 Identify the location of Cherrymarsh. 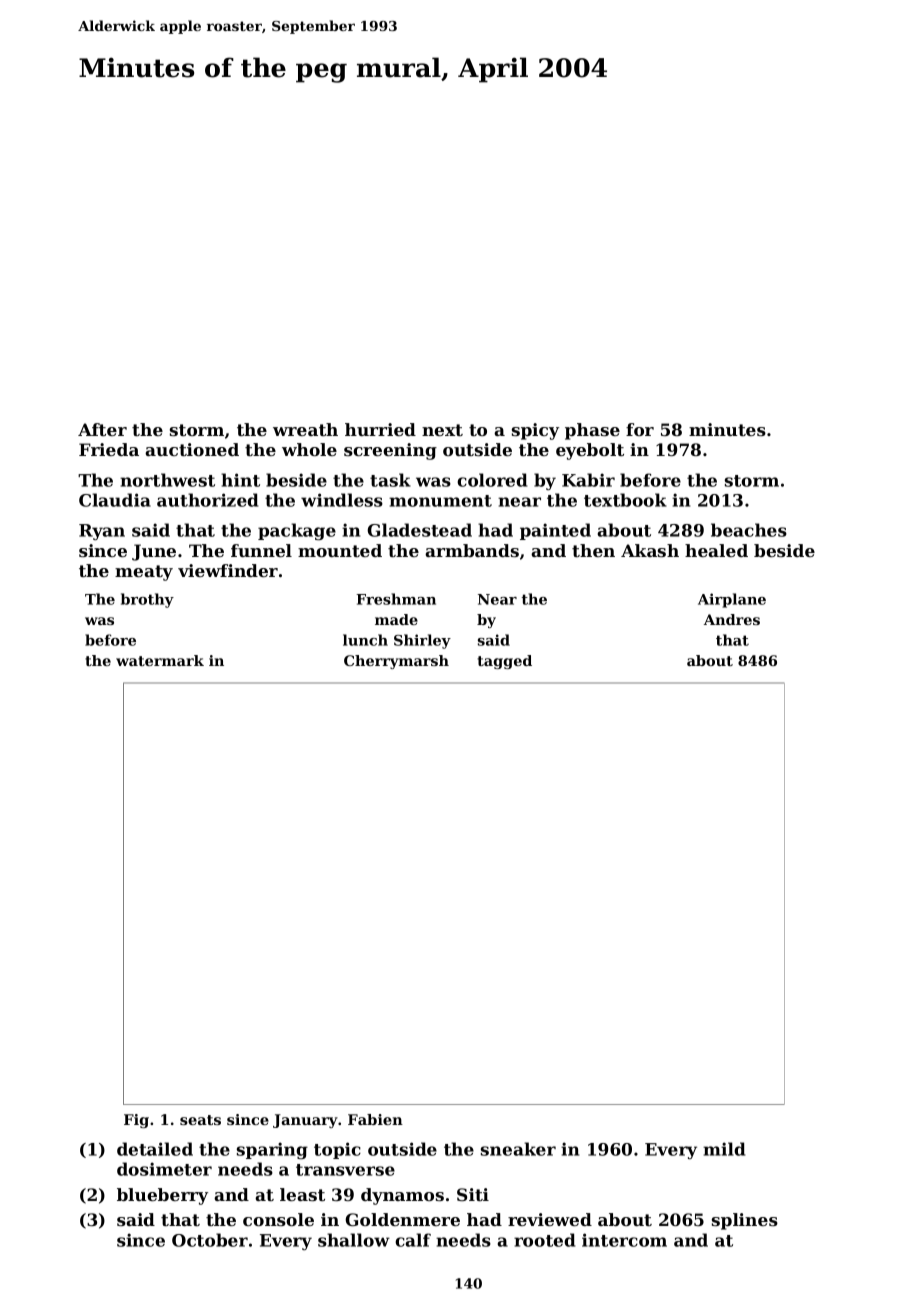
(396, 662).
